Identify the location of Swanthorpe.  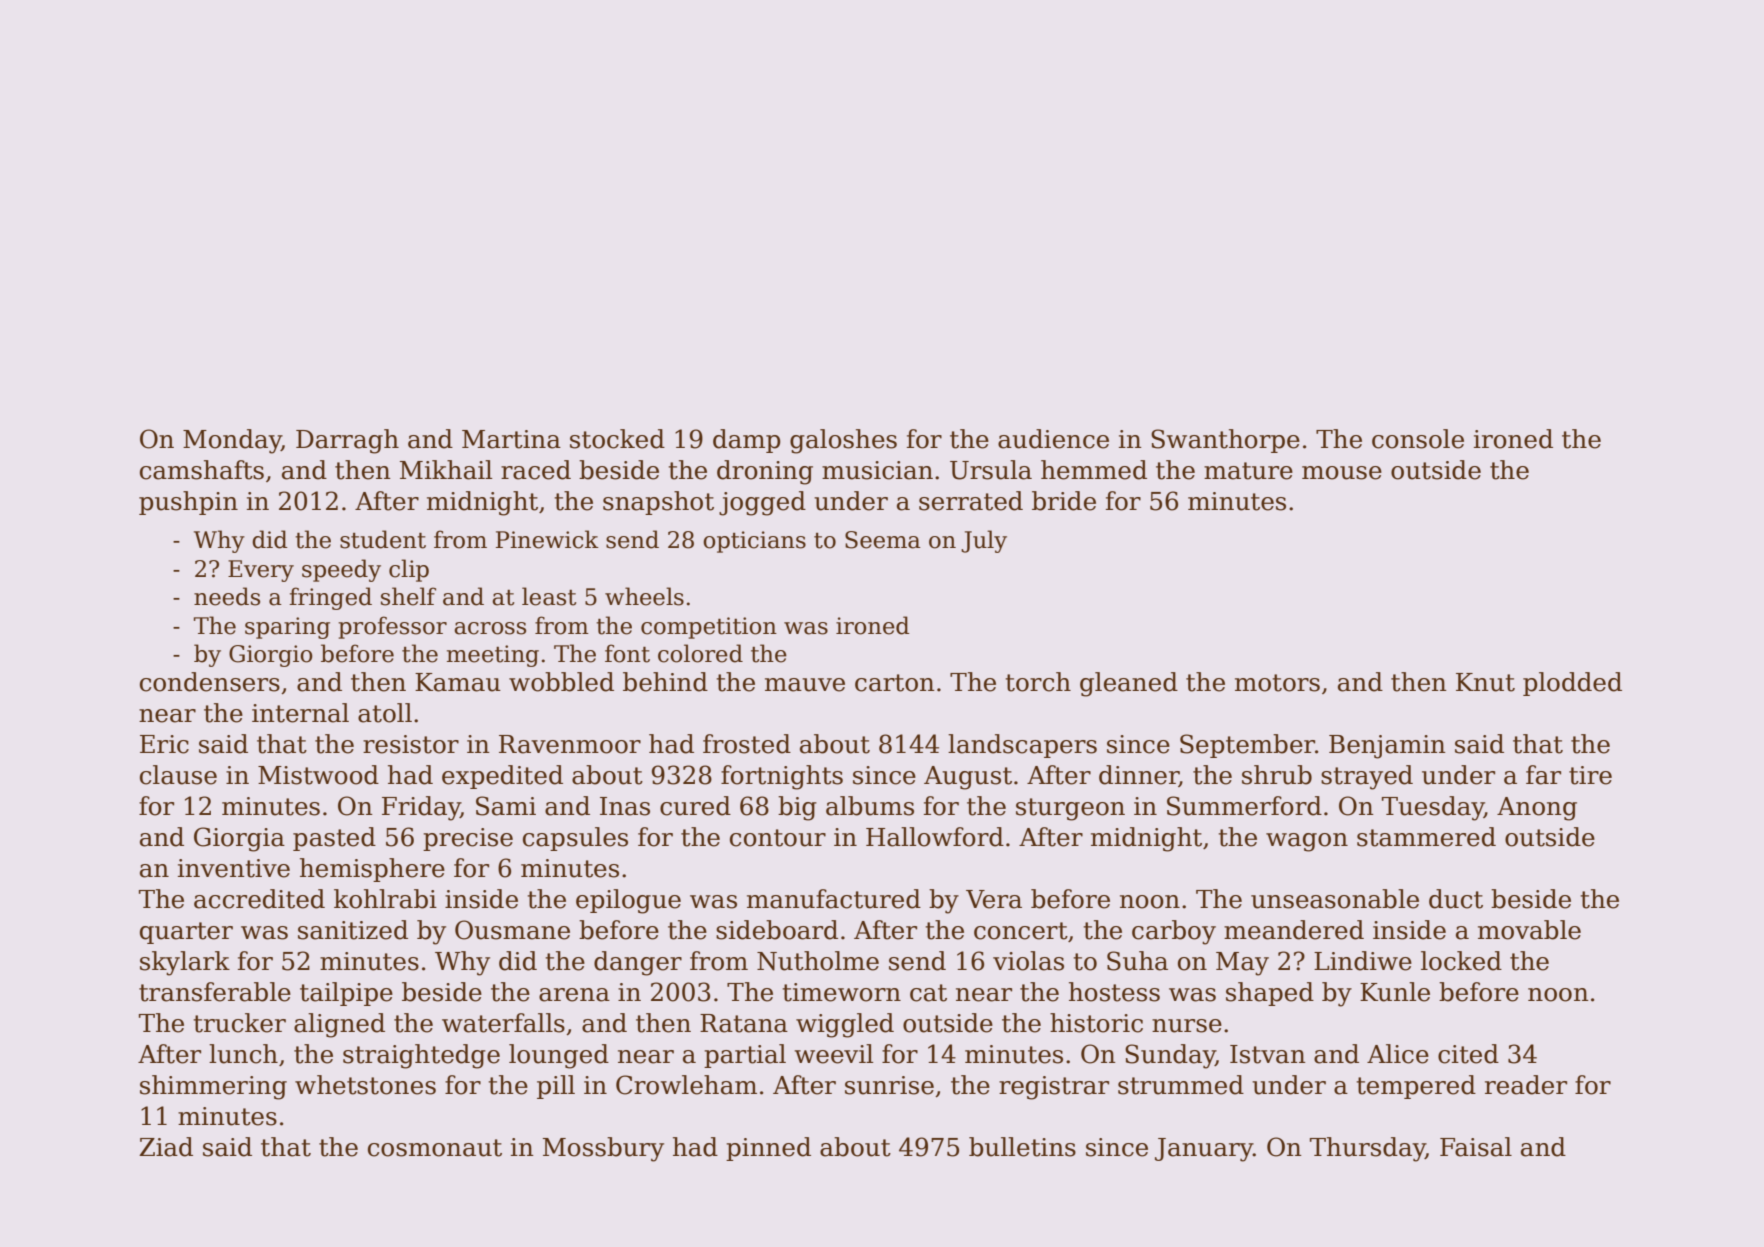
(1225, 441).
